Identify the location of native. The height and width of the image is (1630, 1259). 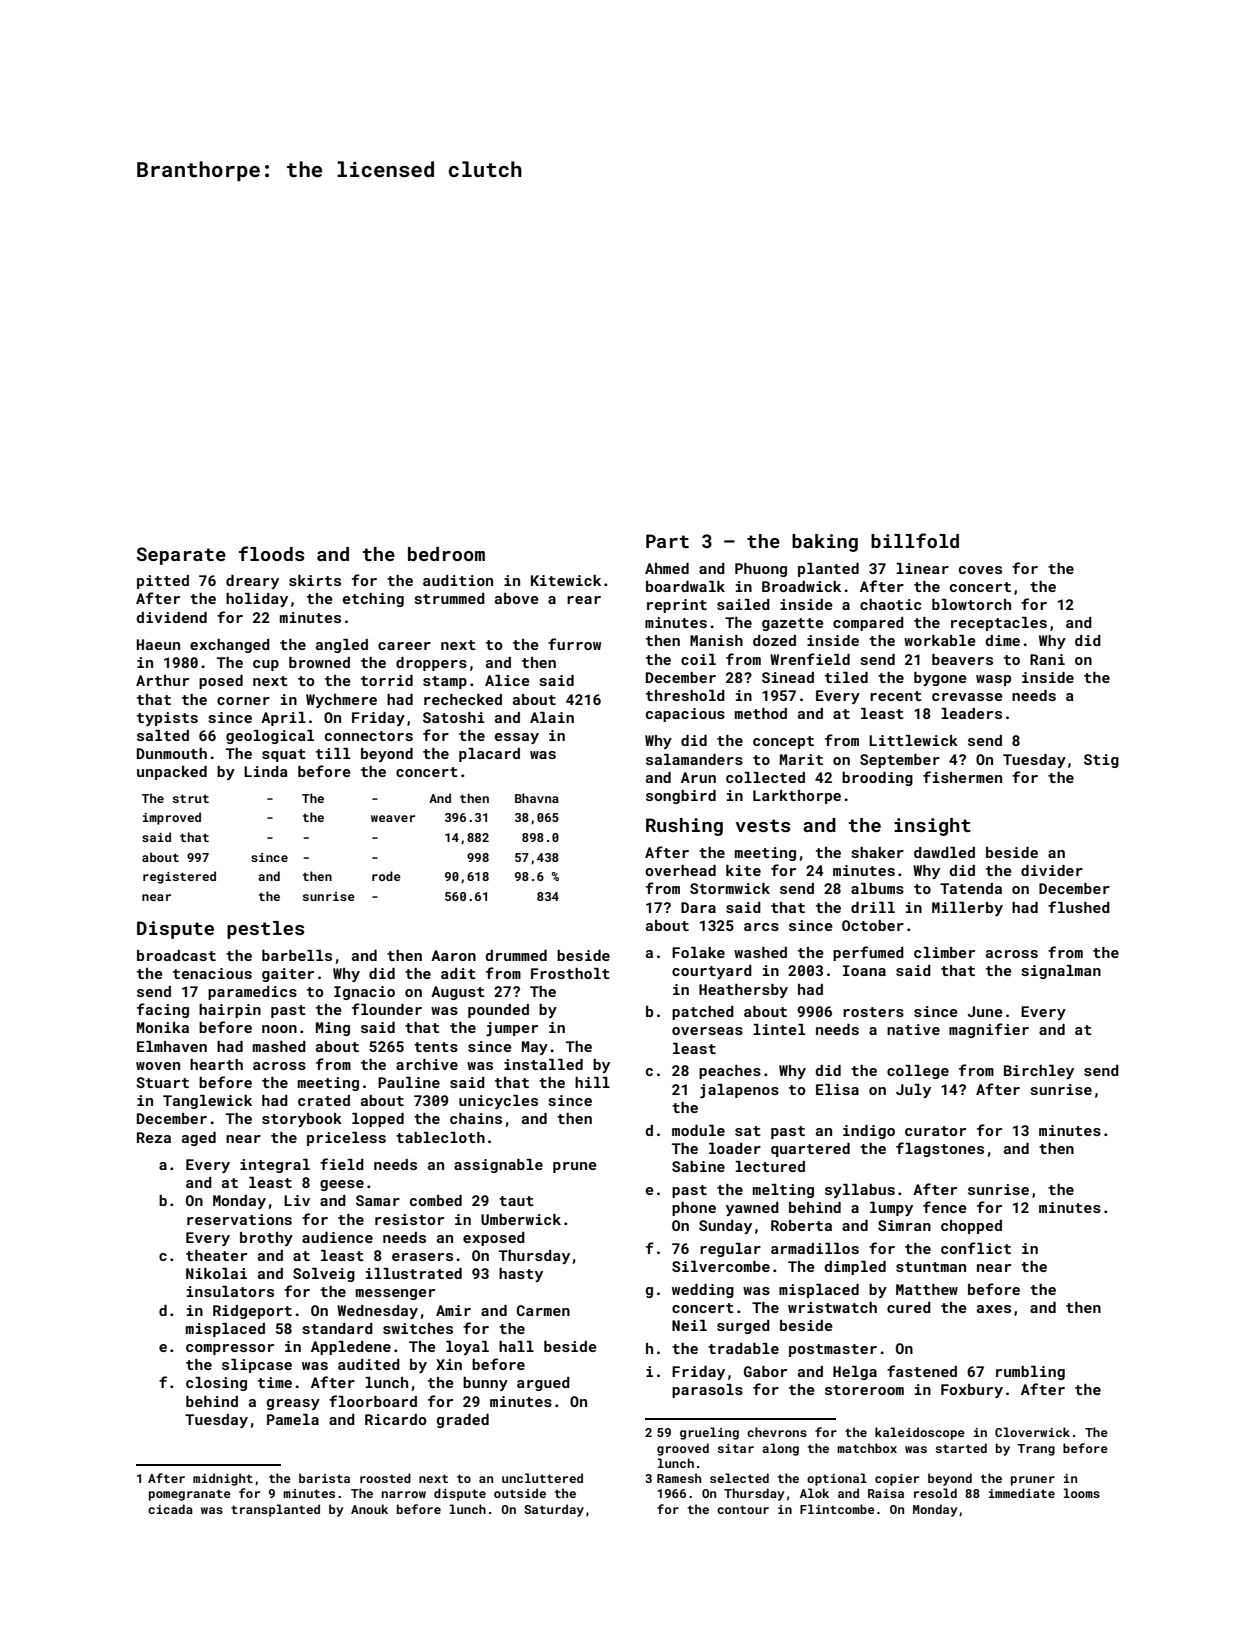
(913, 1029).
